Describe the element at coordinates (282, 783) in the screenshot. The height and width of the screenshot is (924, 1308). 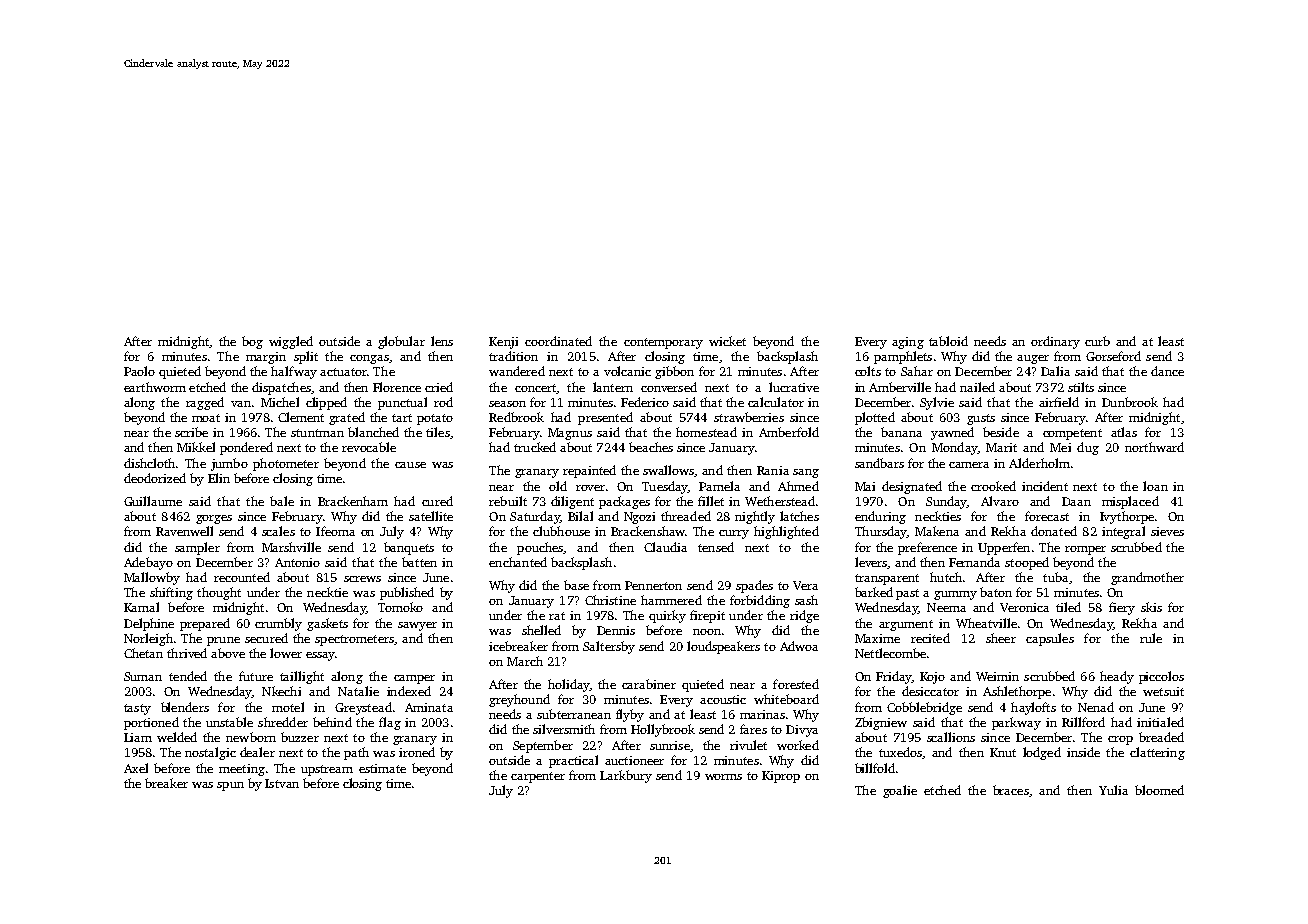
I see `Istvan` at that location.
